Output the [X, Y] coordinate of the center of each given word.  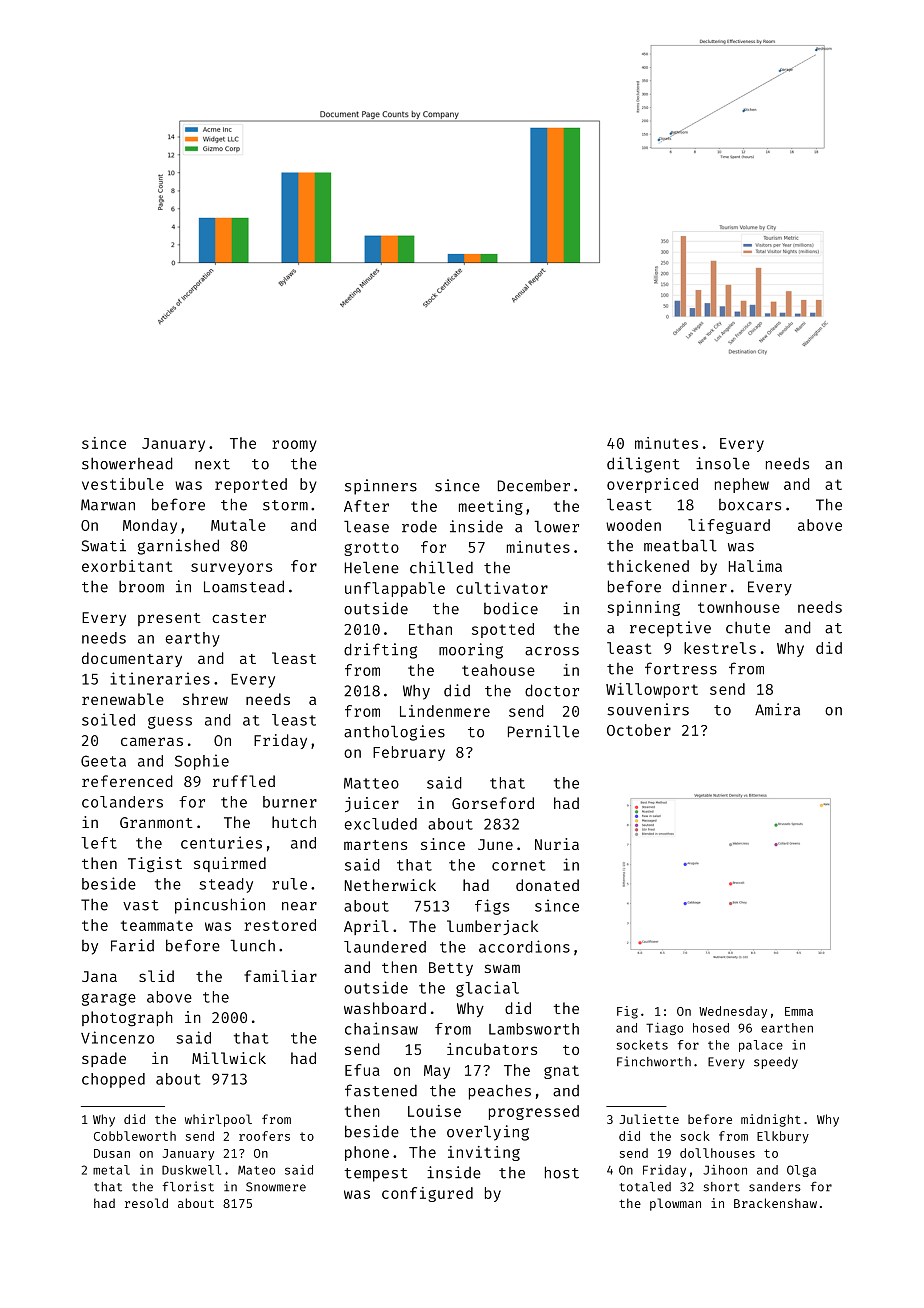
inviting [484, 1153]
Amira [777, 709]
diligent [643, 465]
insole [723, 463]
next [212, 464]
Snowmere [276, 1187]
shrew [205, 699]
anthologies [394, 733]
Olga [801, 1171]
